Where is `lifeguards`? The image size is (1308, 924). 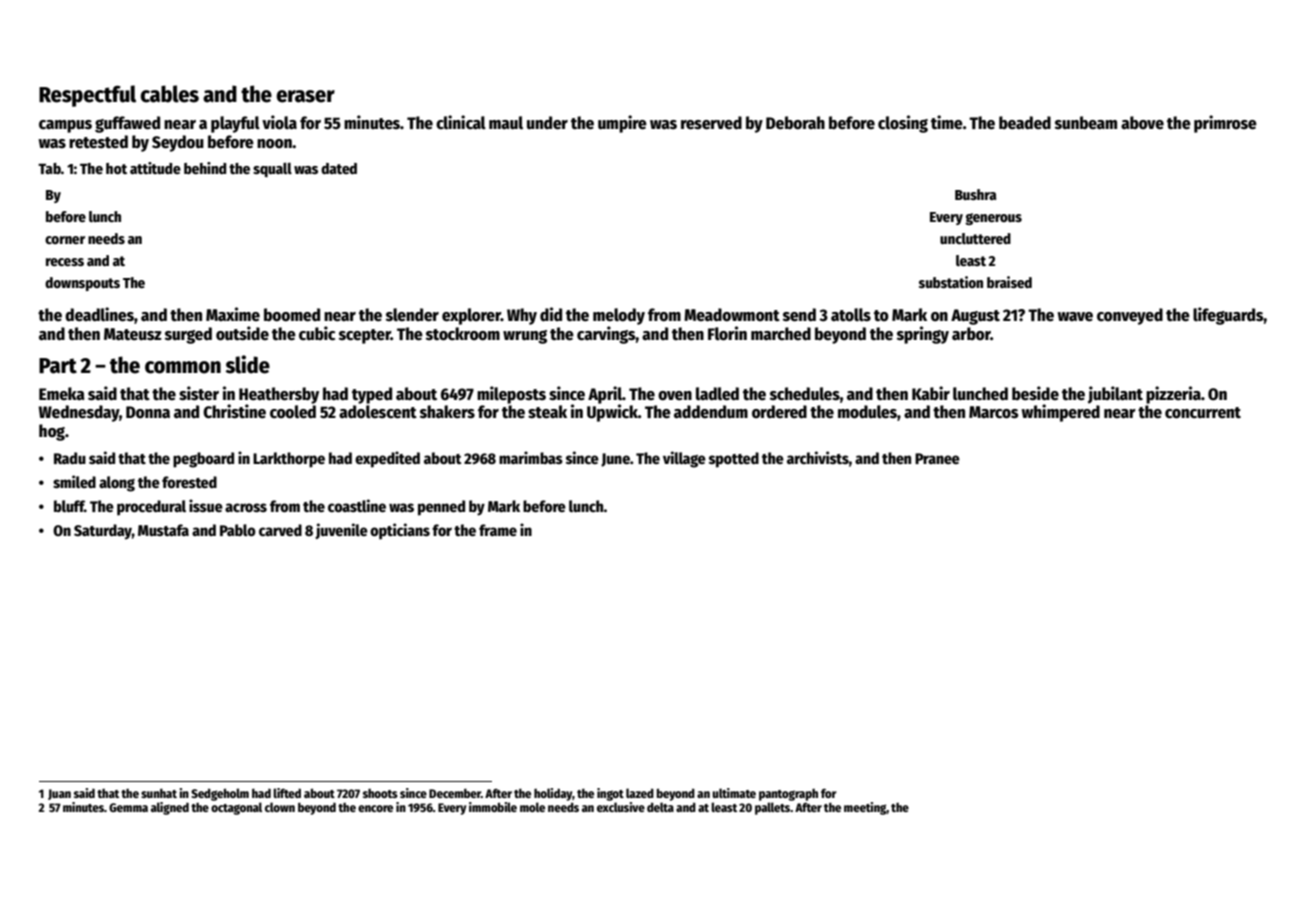 lifeguards is located at coordinates (1228, 316).
